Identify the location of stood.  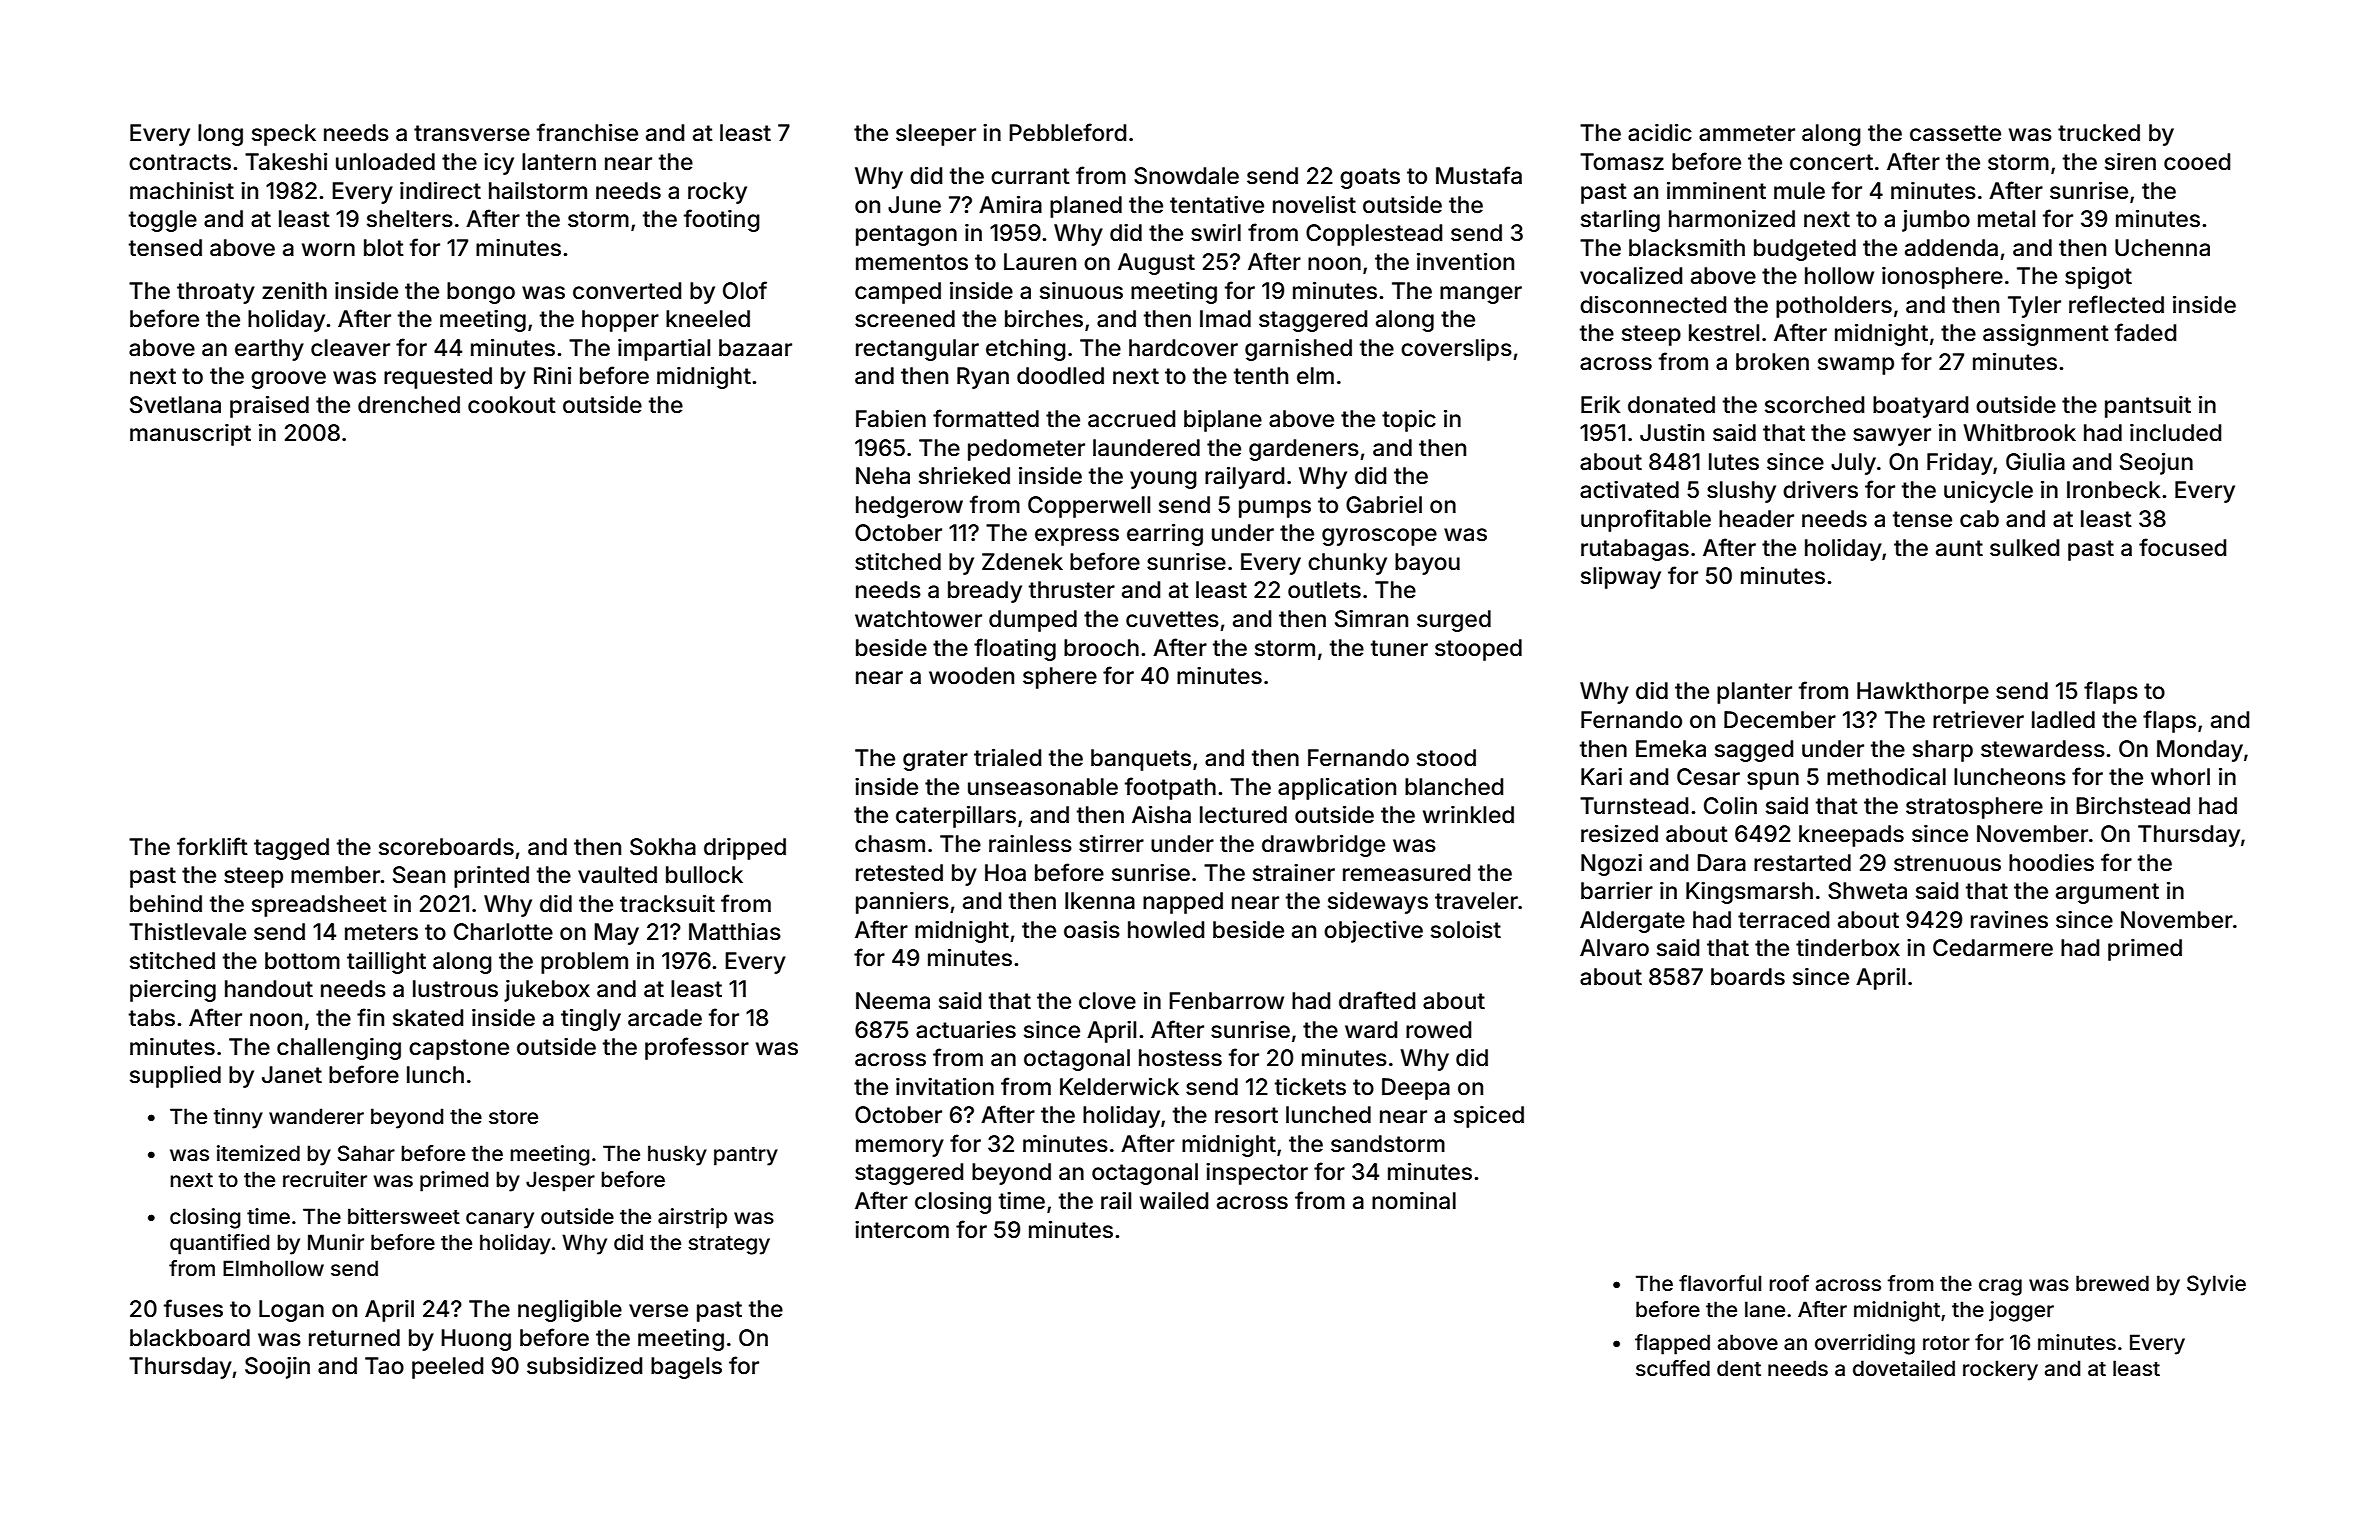
(1446, 758).
